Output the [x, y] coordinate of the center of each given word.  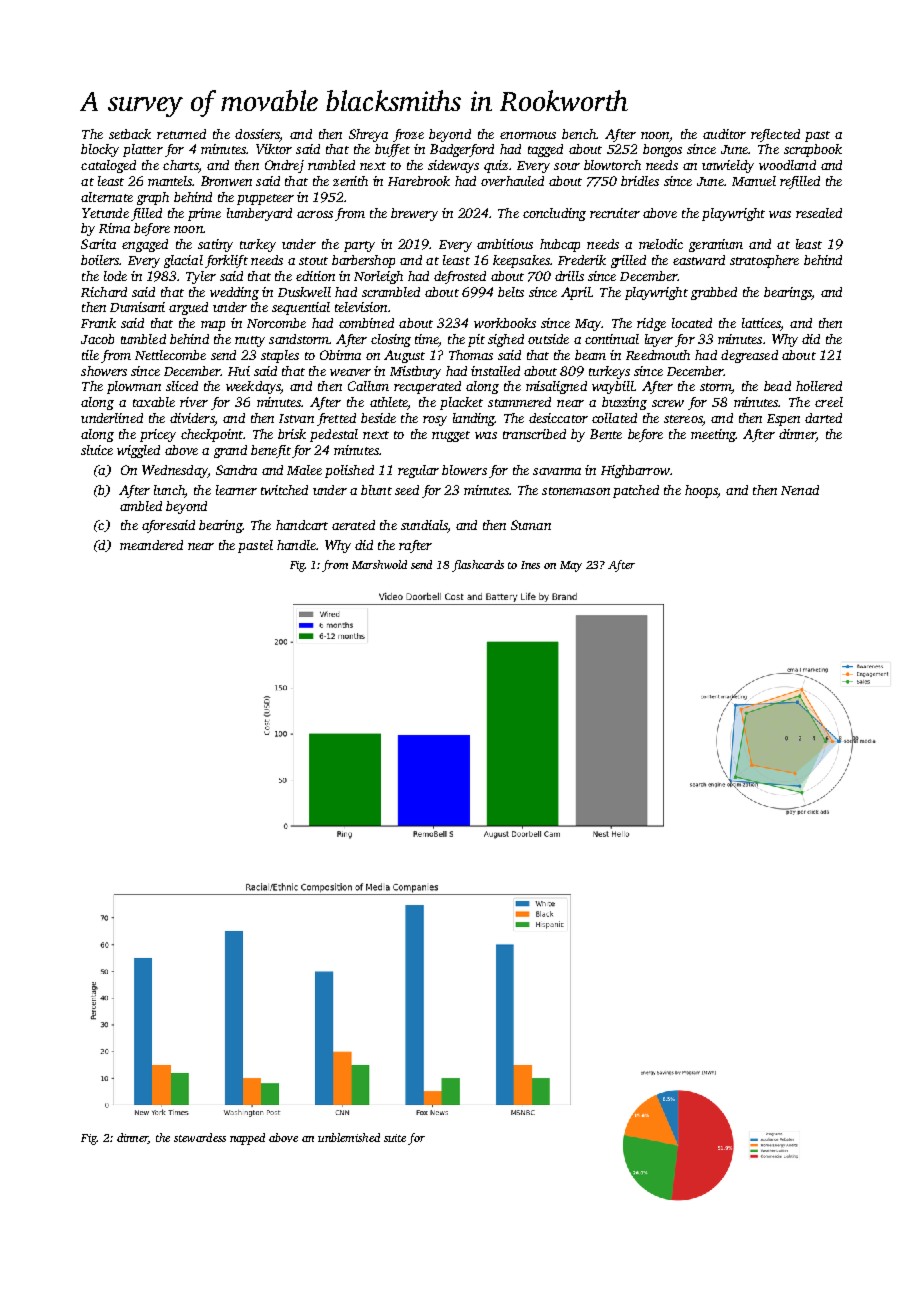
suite [395, 1138]
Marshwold [379, 564]
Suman [531, 525]
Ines [530, 565]
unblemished [349, 1137]
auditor [724, 134]
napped [247, 1139]
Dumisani [137, 307]
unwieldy [728, 166]
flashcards [478, 566]
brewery [414, 214]
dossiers [257, 134]
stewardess [200, 1137]
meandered [151, 545]
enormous [528, 135]
